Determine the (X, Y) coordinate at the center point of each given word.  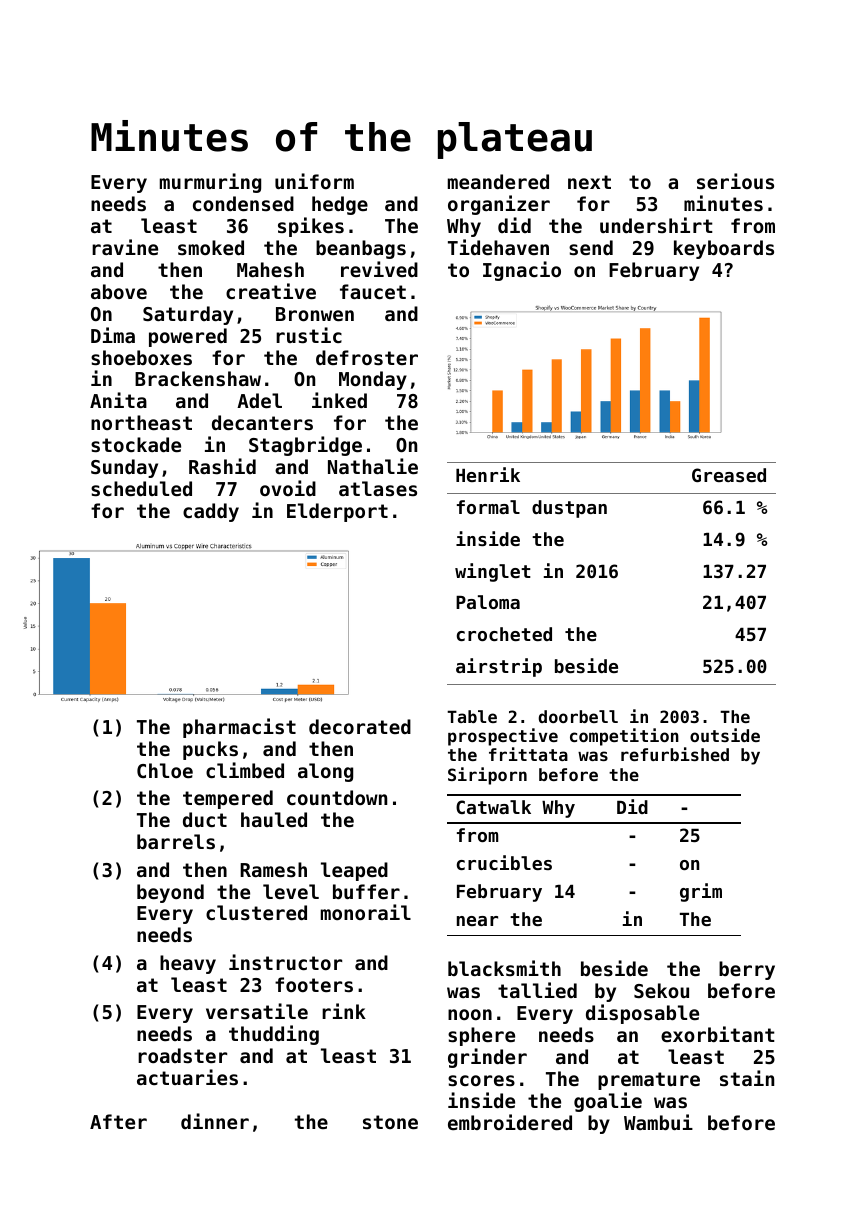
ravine (125, 247)
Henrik (488, 474)
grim (701, 892)
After (118, 1121)
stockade (136, 444)
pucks (210, 750)
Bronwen (315, 314)
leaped (354, 871)
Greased (729, 475)
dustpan (569, 509)
